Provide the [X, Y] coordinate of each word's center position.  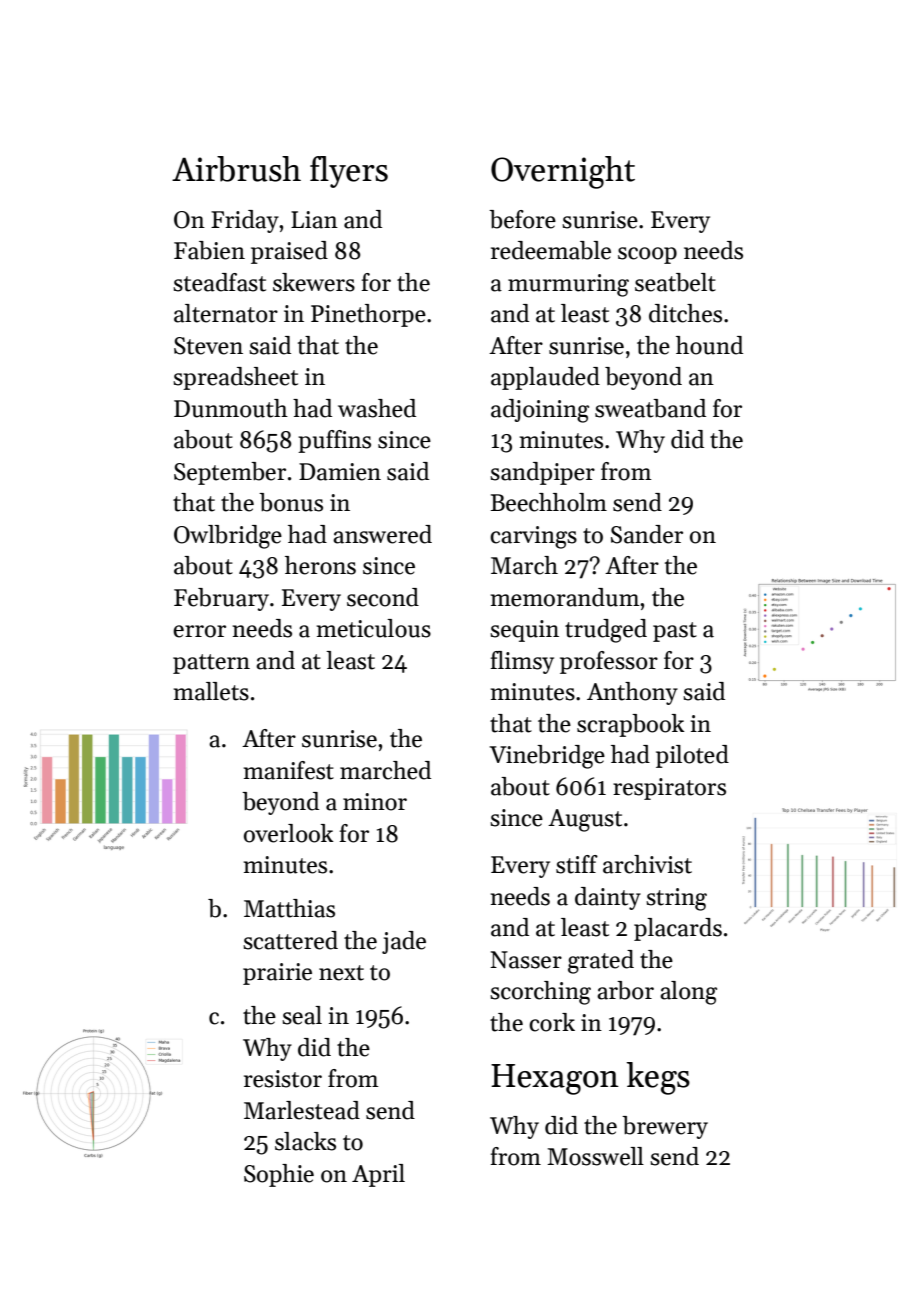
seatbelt [675, 282]
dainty [608, 898]
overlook [289, 833]
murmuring [568, 285]
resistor [283, 1079]
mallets [211, 691]
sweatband [650, 408]
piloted [692, 756]
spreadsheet [235, 378]
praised [289, 252]
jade [404, 942]
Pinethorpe [368, 315]
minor [375, 802]
